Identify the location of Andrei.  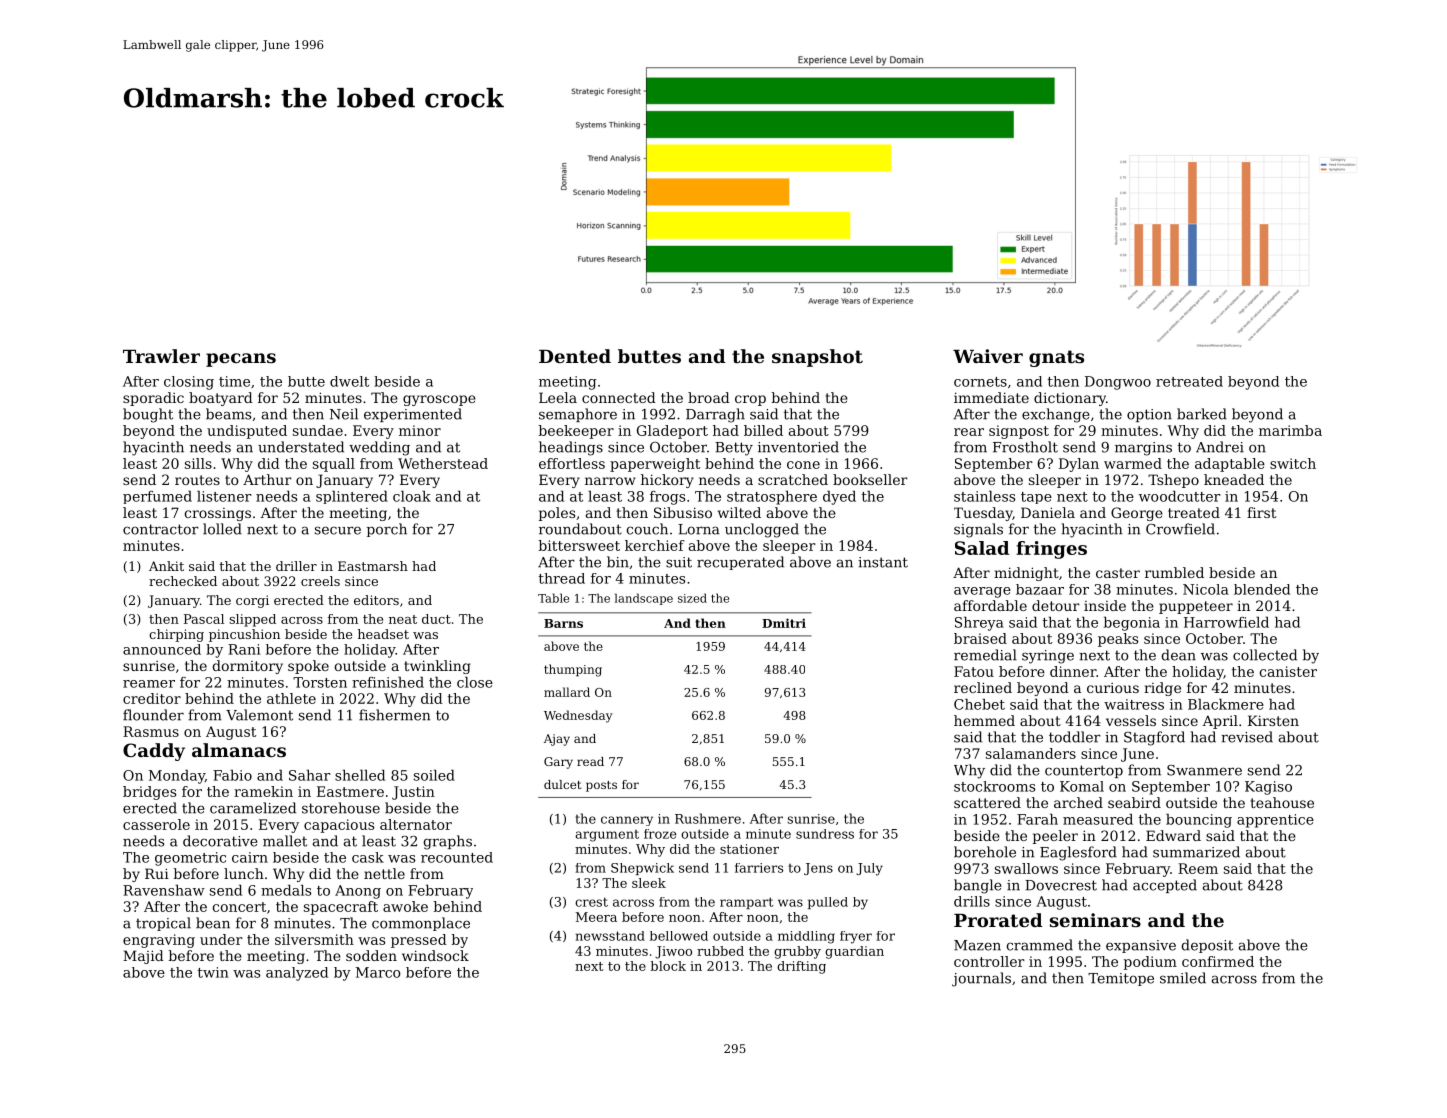
(1220, 447).
